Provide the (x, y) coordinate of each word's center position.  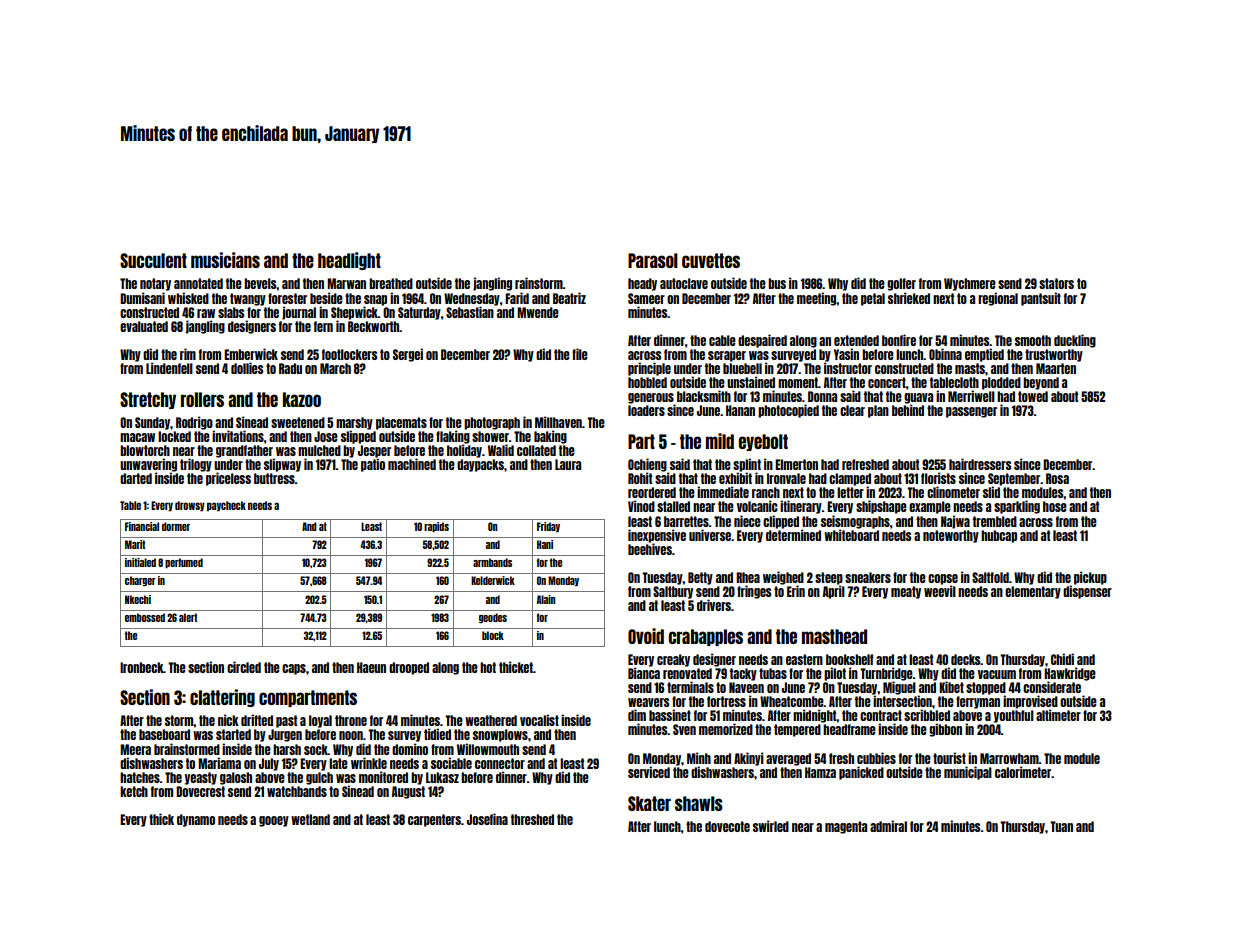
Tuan (1061, 826)
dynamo (196, 820)
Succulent (153, 260)
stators (1056, 283)
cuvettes (711, 260)
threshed (532, 819)
